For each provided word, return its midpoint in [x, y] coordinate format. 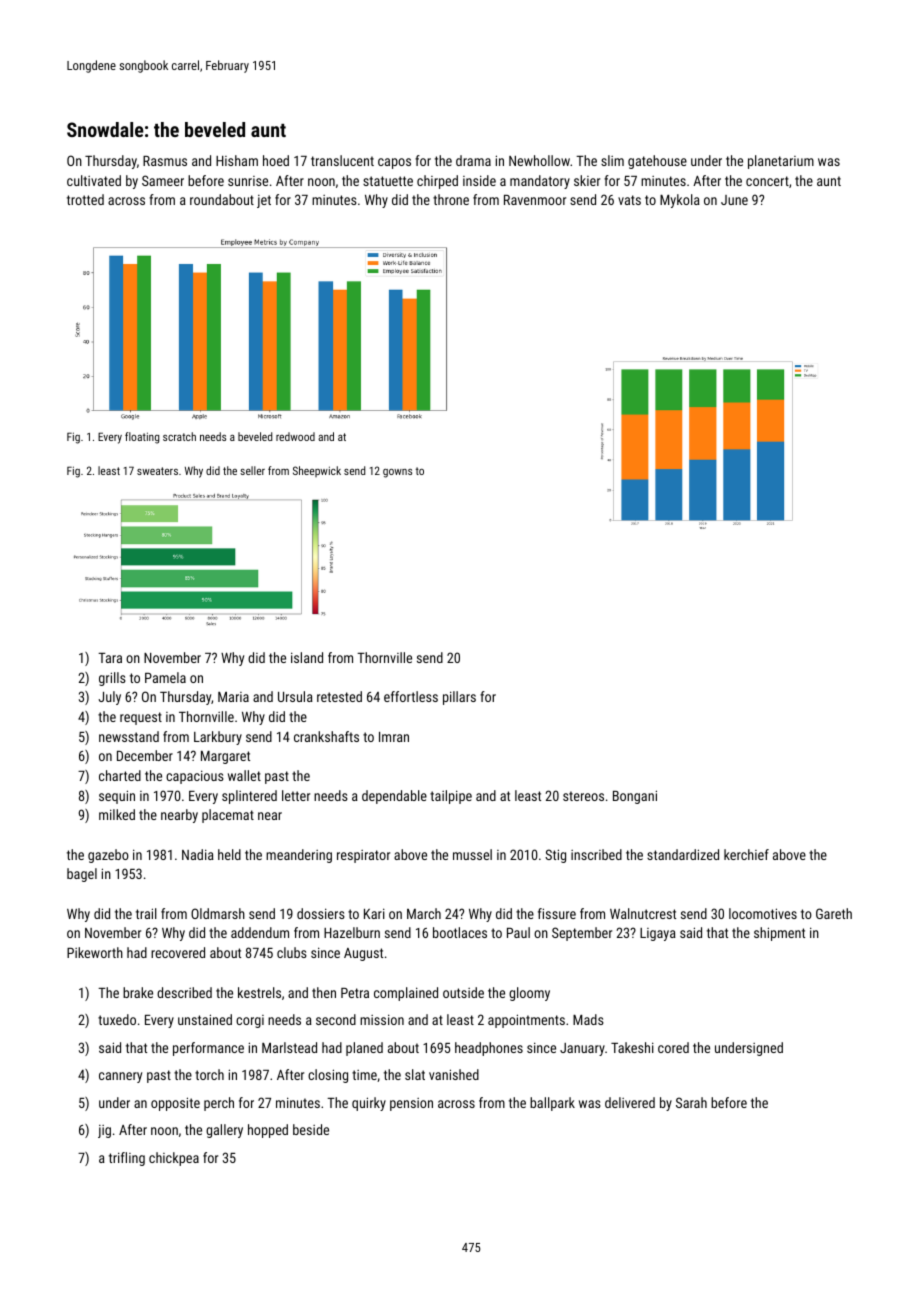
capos [394, 163]
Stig [555, 856]
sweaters [157, 471]
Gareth [834, 913]
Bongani [635, 797]
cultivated [94, 180]
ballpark [552, 1104]
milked [117, 814]
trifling [127, 1159]
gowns [397, 473]
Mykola [680, 201]
